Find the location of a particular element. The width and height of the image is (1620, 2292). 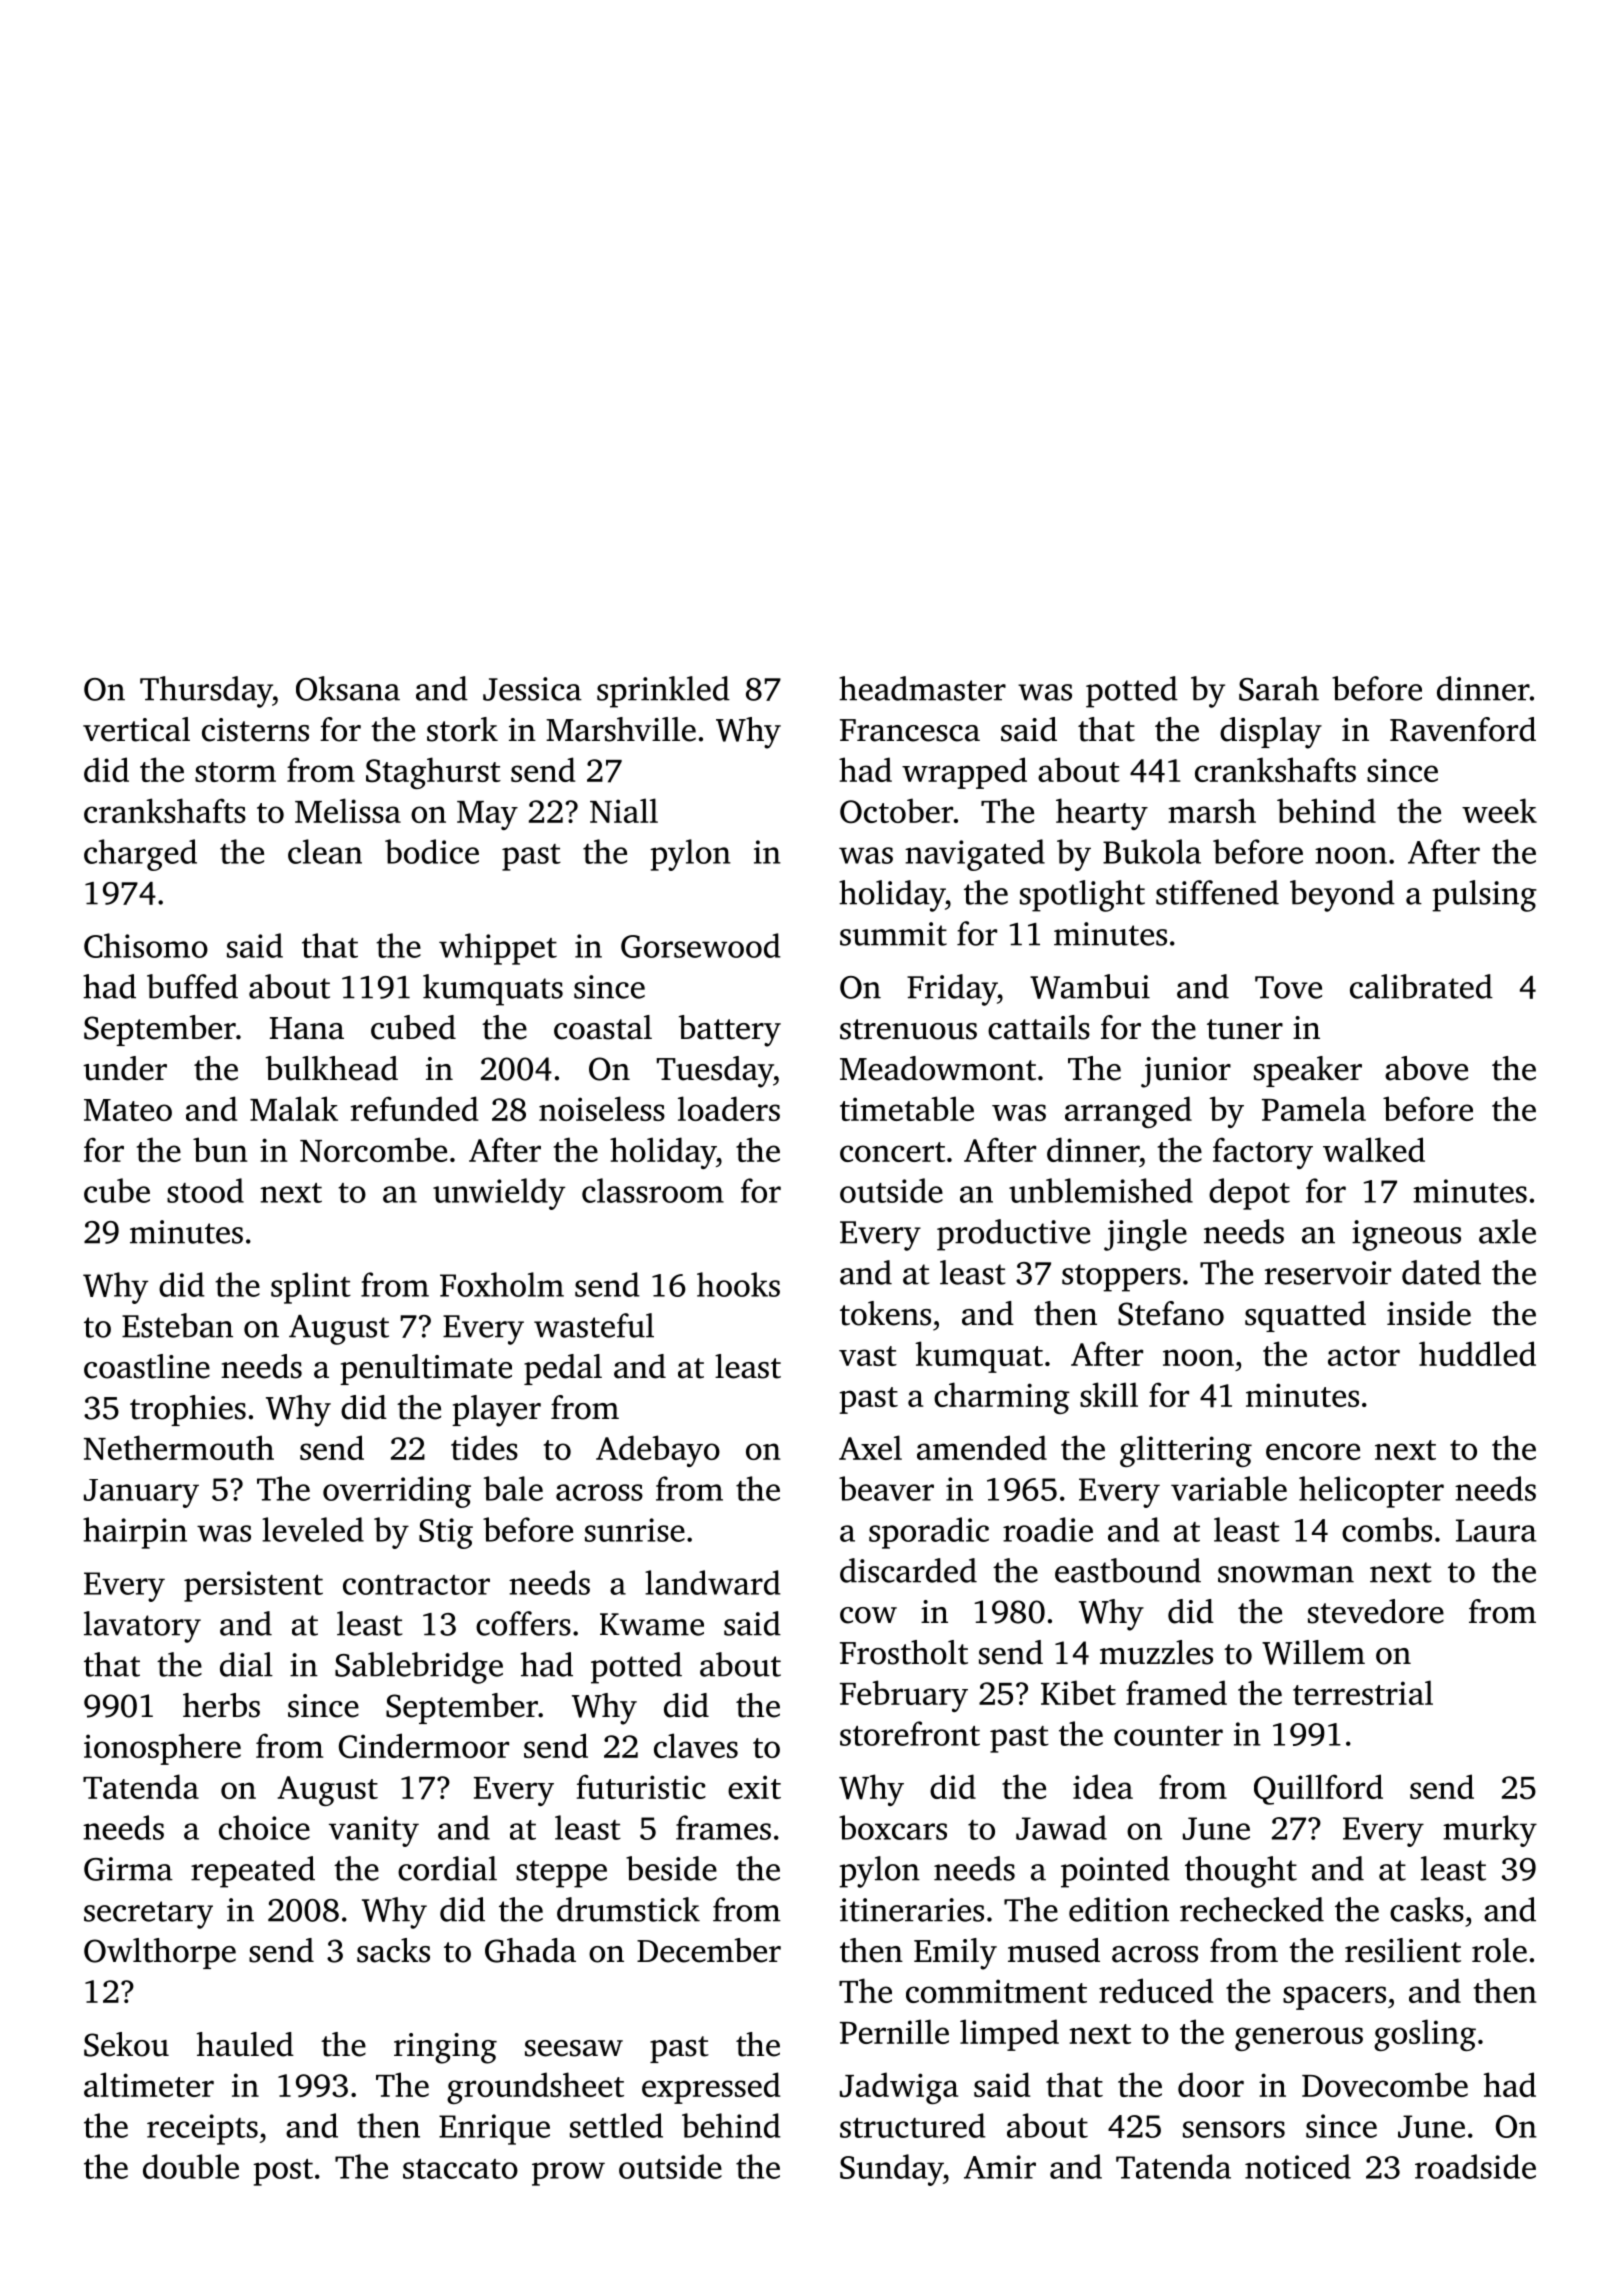

hearty is located at coordinates (1102, 814).
